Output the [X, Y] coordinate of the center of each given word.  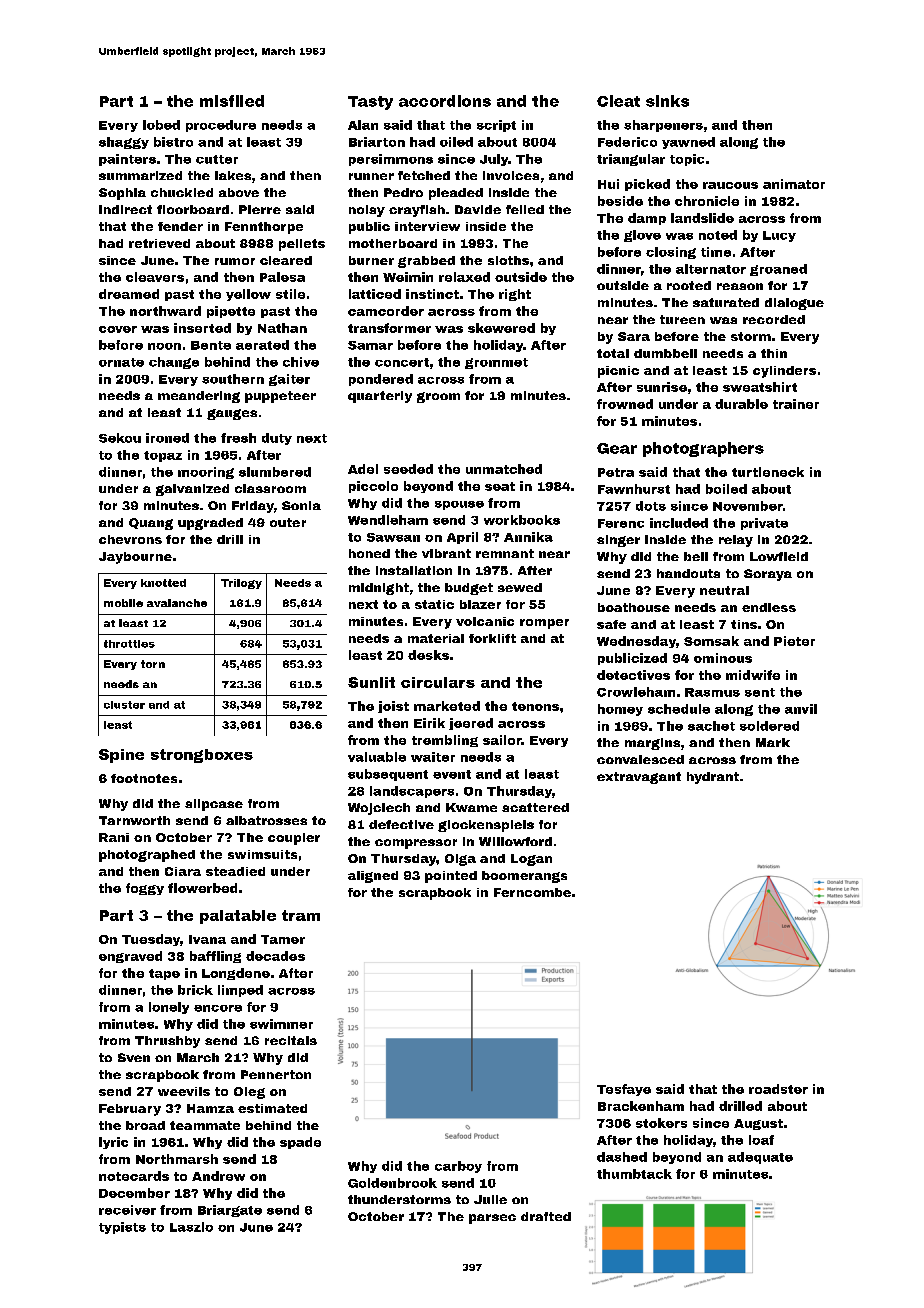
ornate [121, 362]
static [434, 604]
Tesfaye [624, 1090]
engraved [130, 957]
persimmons [391, 160]
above [239, 192]
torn [153, 664]
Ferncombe [532, 892]
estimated [272, 1108]
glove [642, 236]
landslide [702, 218]
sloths [508, 260]
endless [769, 607]
